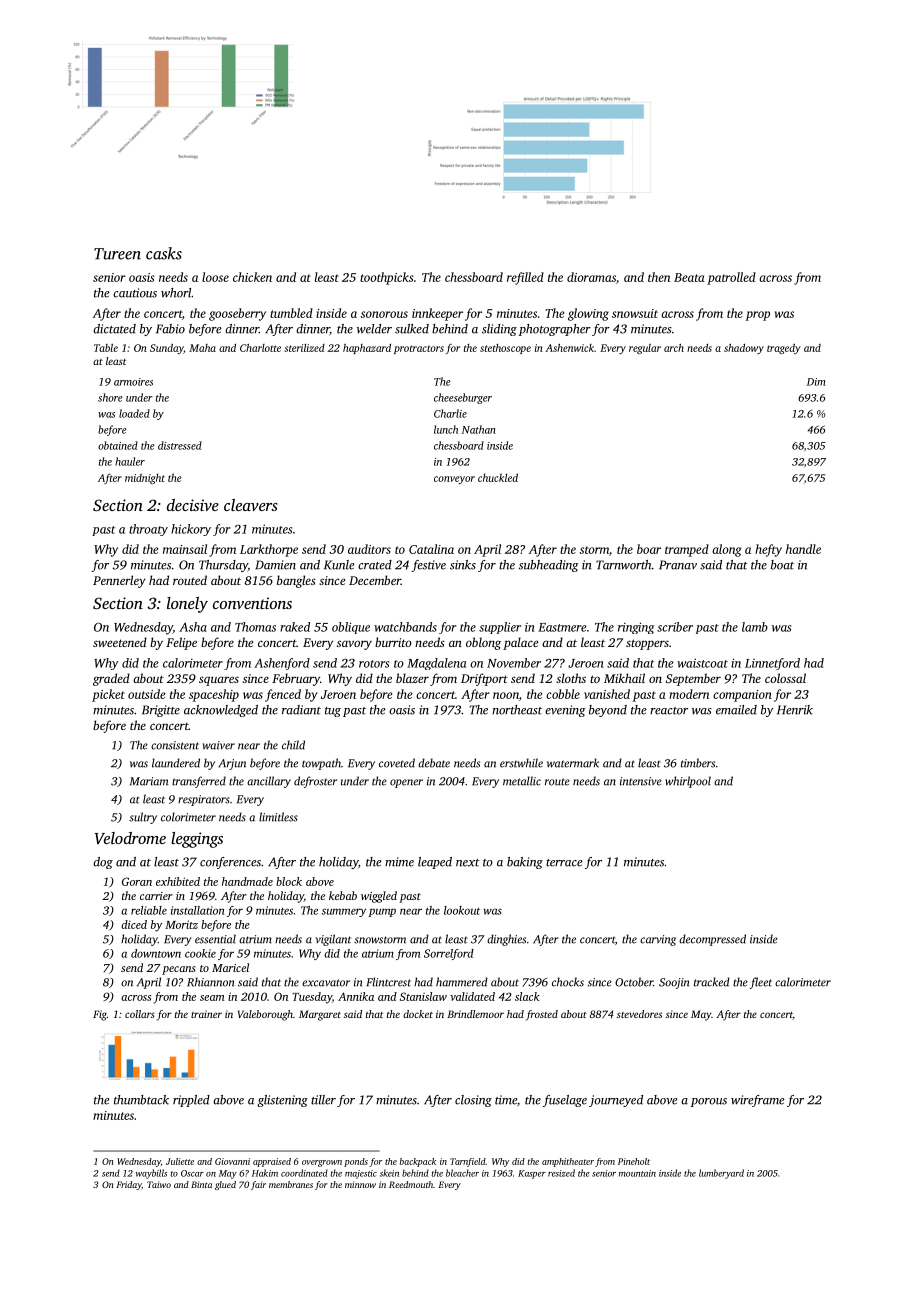 This document has height=1308, width=924. What do you see at coordinates (232, 764) in the document?
I see `Arjun` at bounding box center [232, 764].
